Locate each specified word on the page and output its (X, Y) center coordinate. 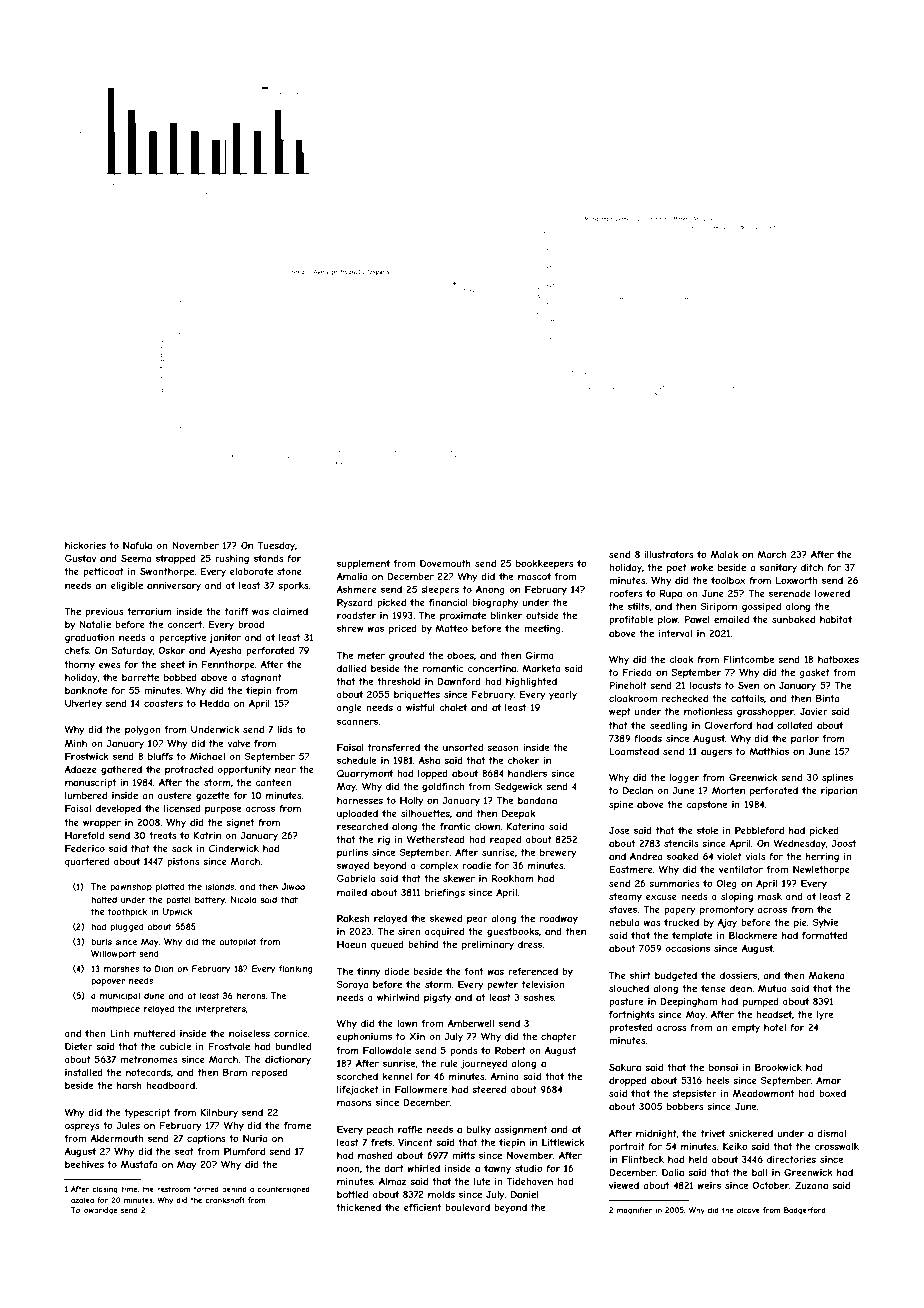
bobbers (685, 1106)
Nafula (137, 545)
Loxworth (796, 580)
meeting (542, 629)
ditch (812, 567)
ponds (464, 1051)
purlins (352, 853)
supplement (363, 564)
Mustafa (139, 1164)
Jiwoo (293, 886)
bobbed (180, 677)
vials (755, 856)
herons (251, 995)
